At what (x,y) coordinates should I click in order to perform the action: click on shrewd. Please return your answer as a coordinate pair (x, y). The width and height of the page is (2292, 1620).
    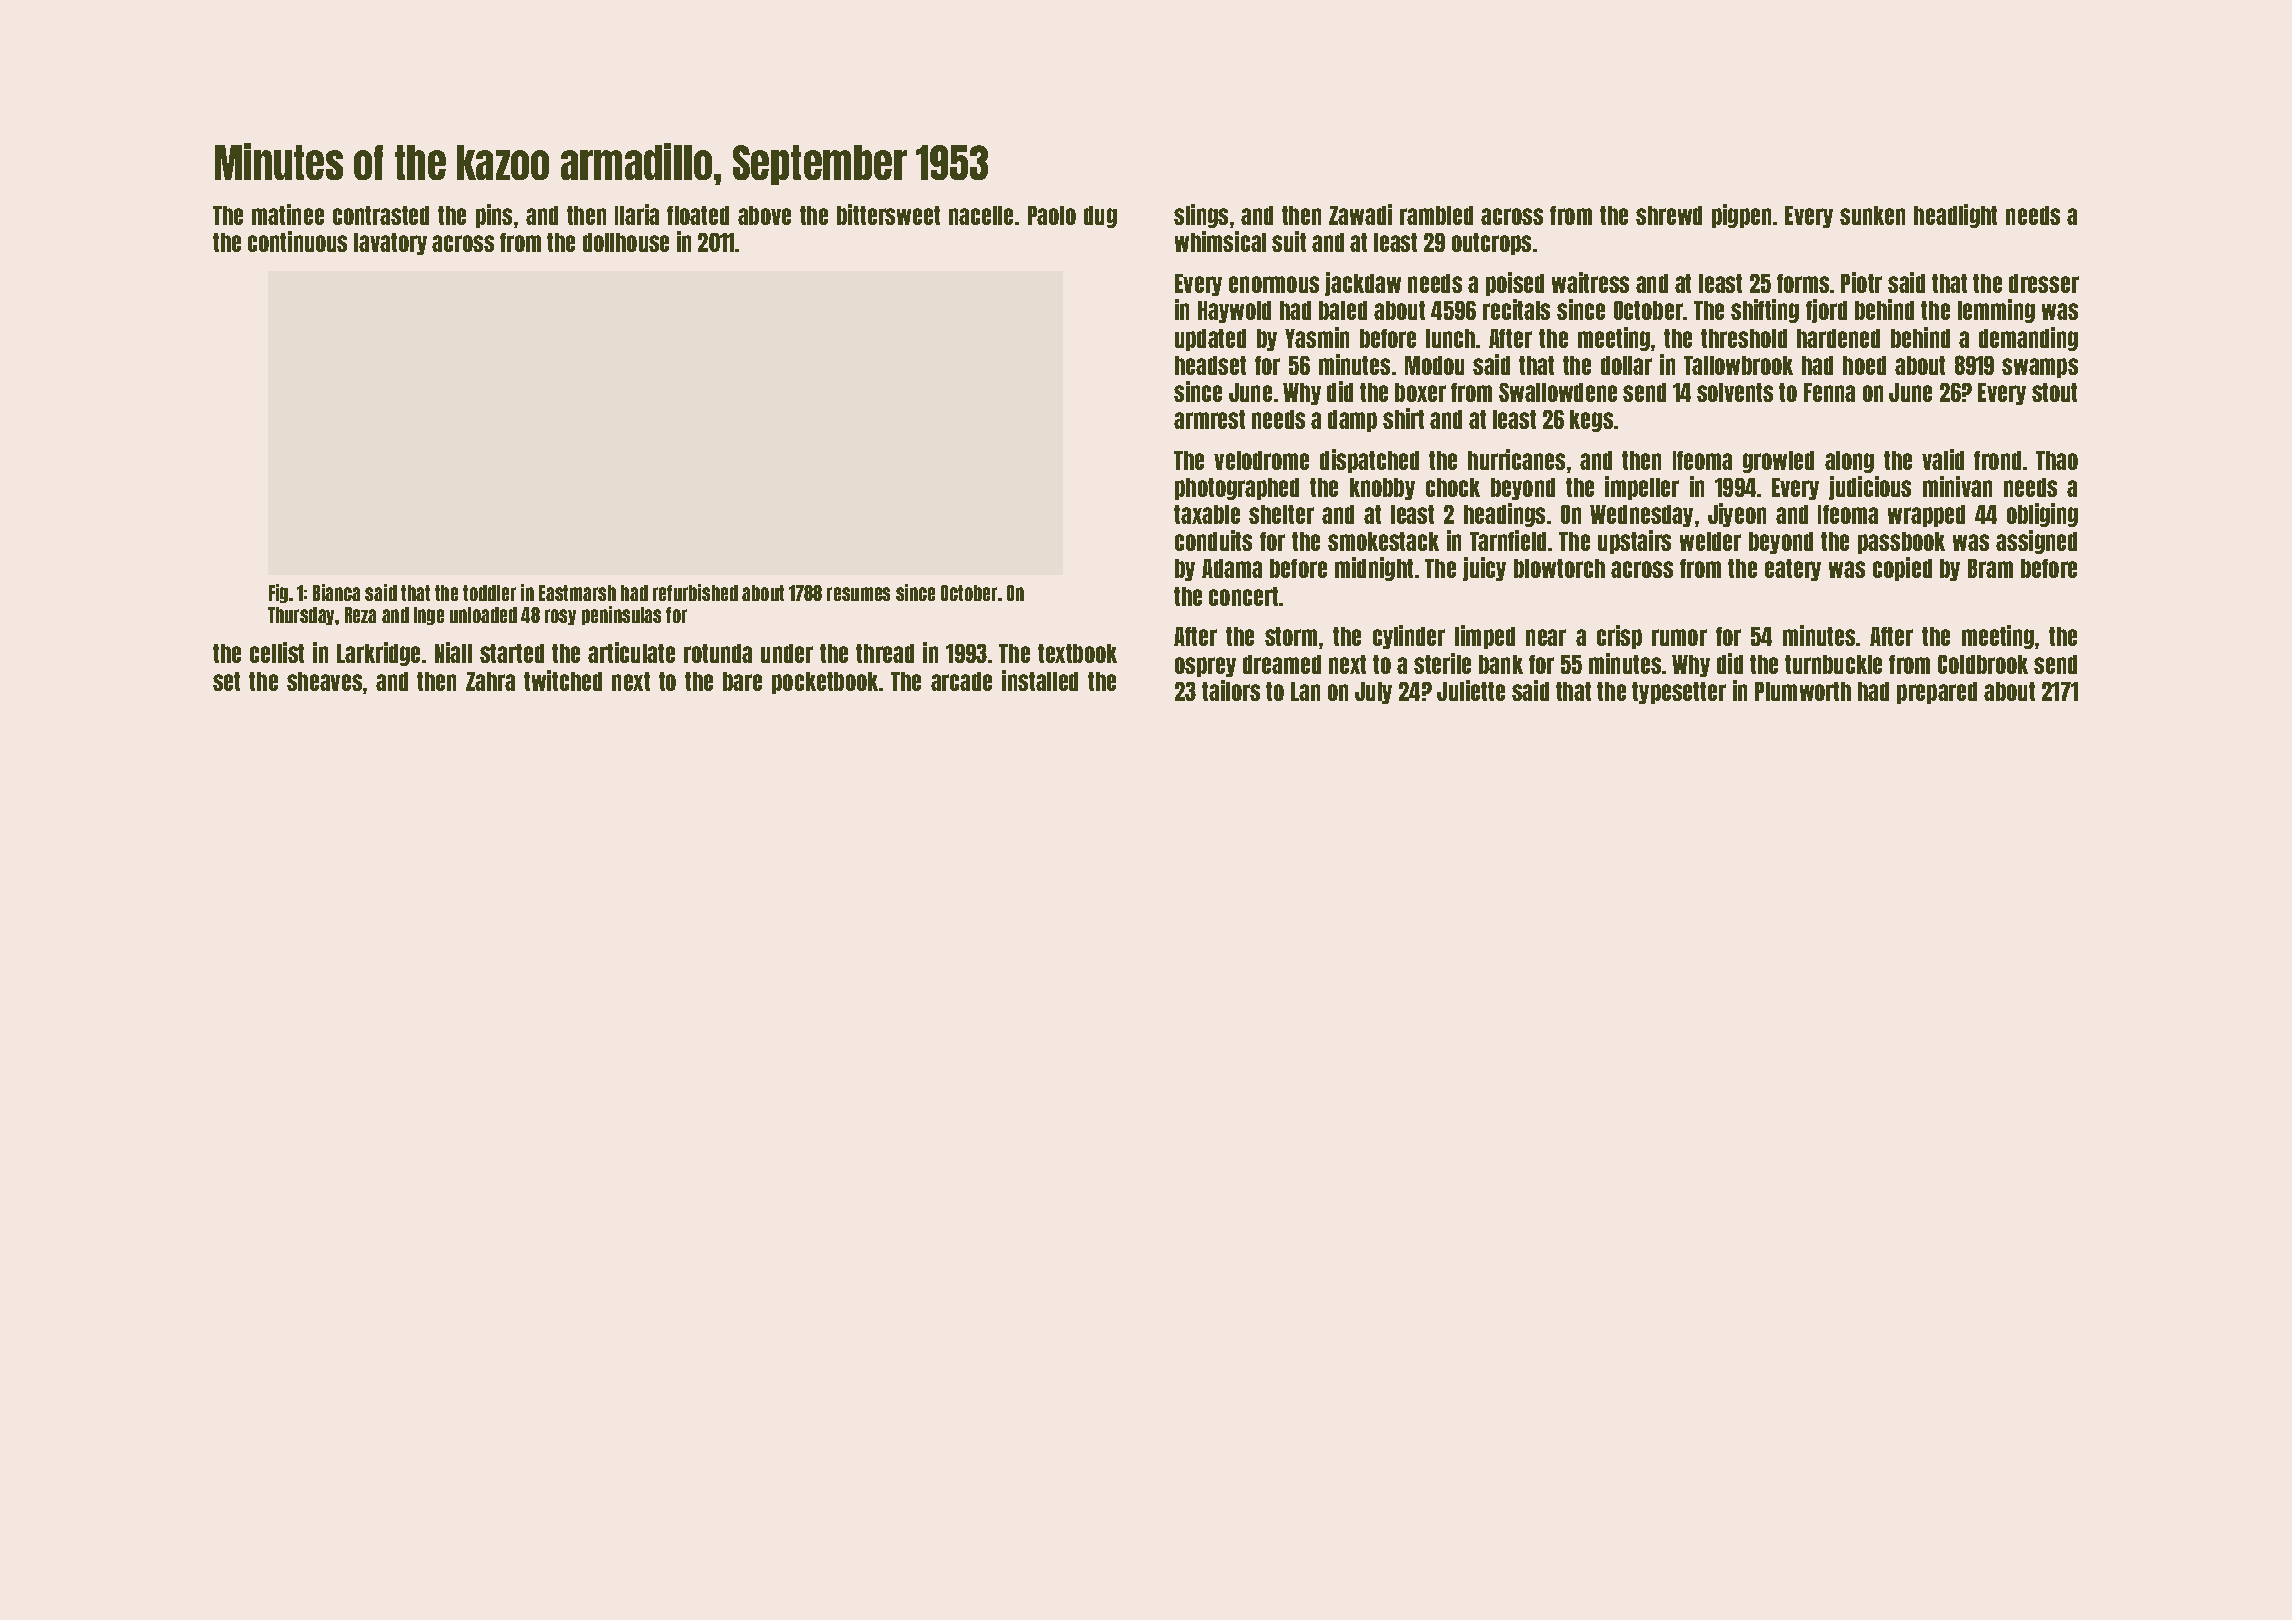
    Looking at the image, I should click on (1669, 215).
